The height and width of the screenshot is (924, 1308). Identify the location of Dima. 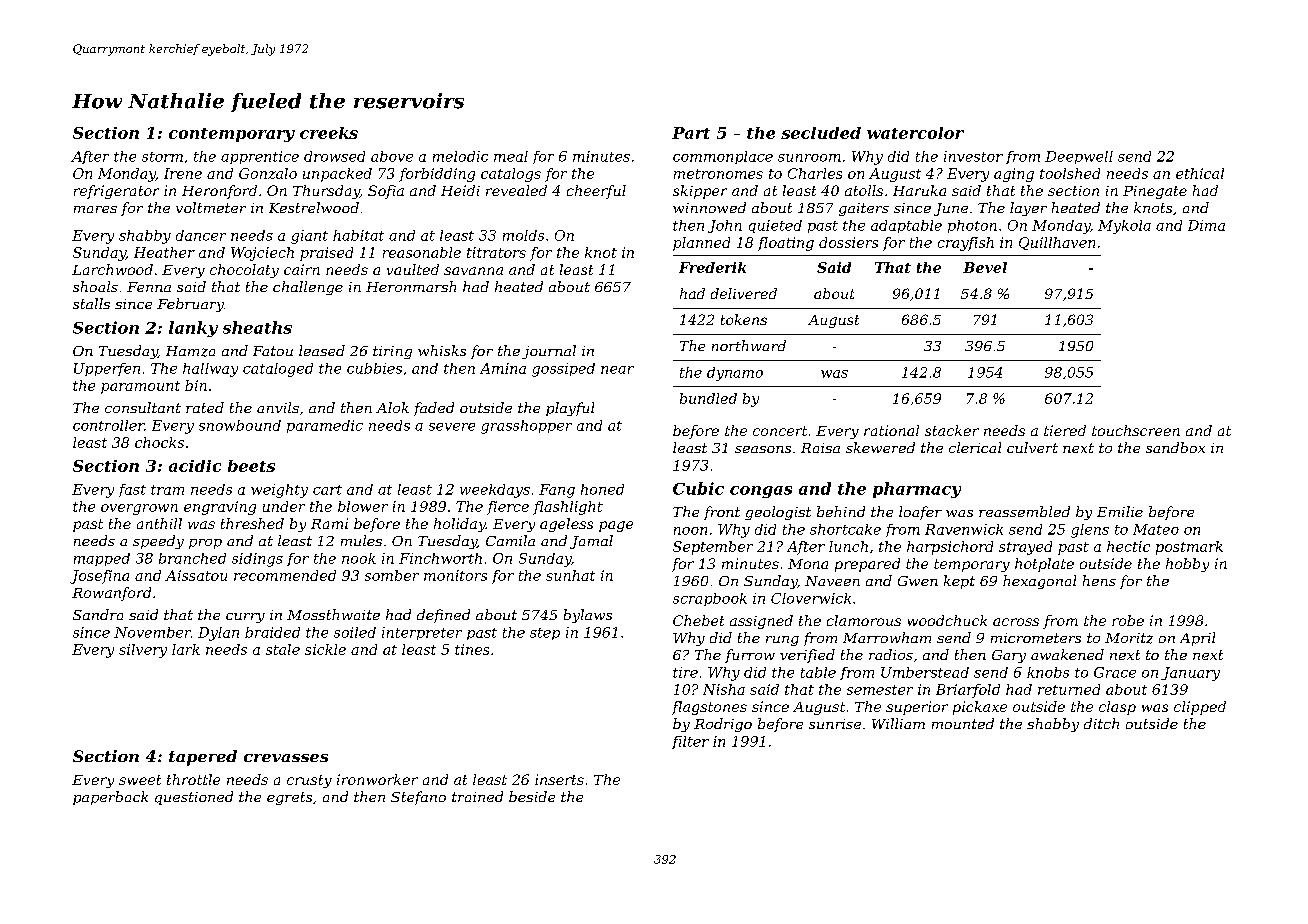
(1206, 225).
